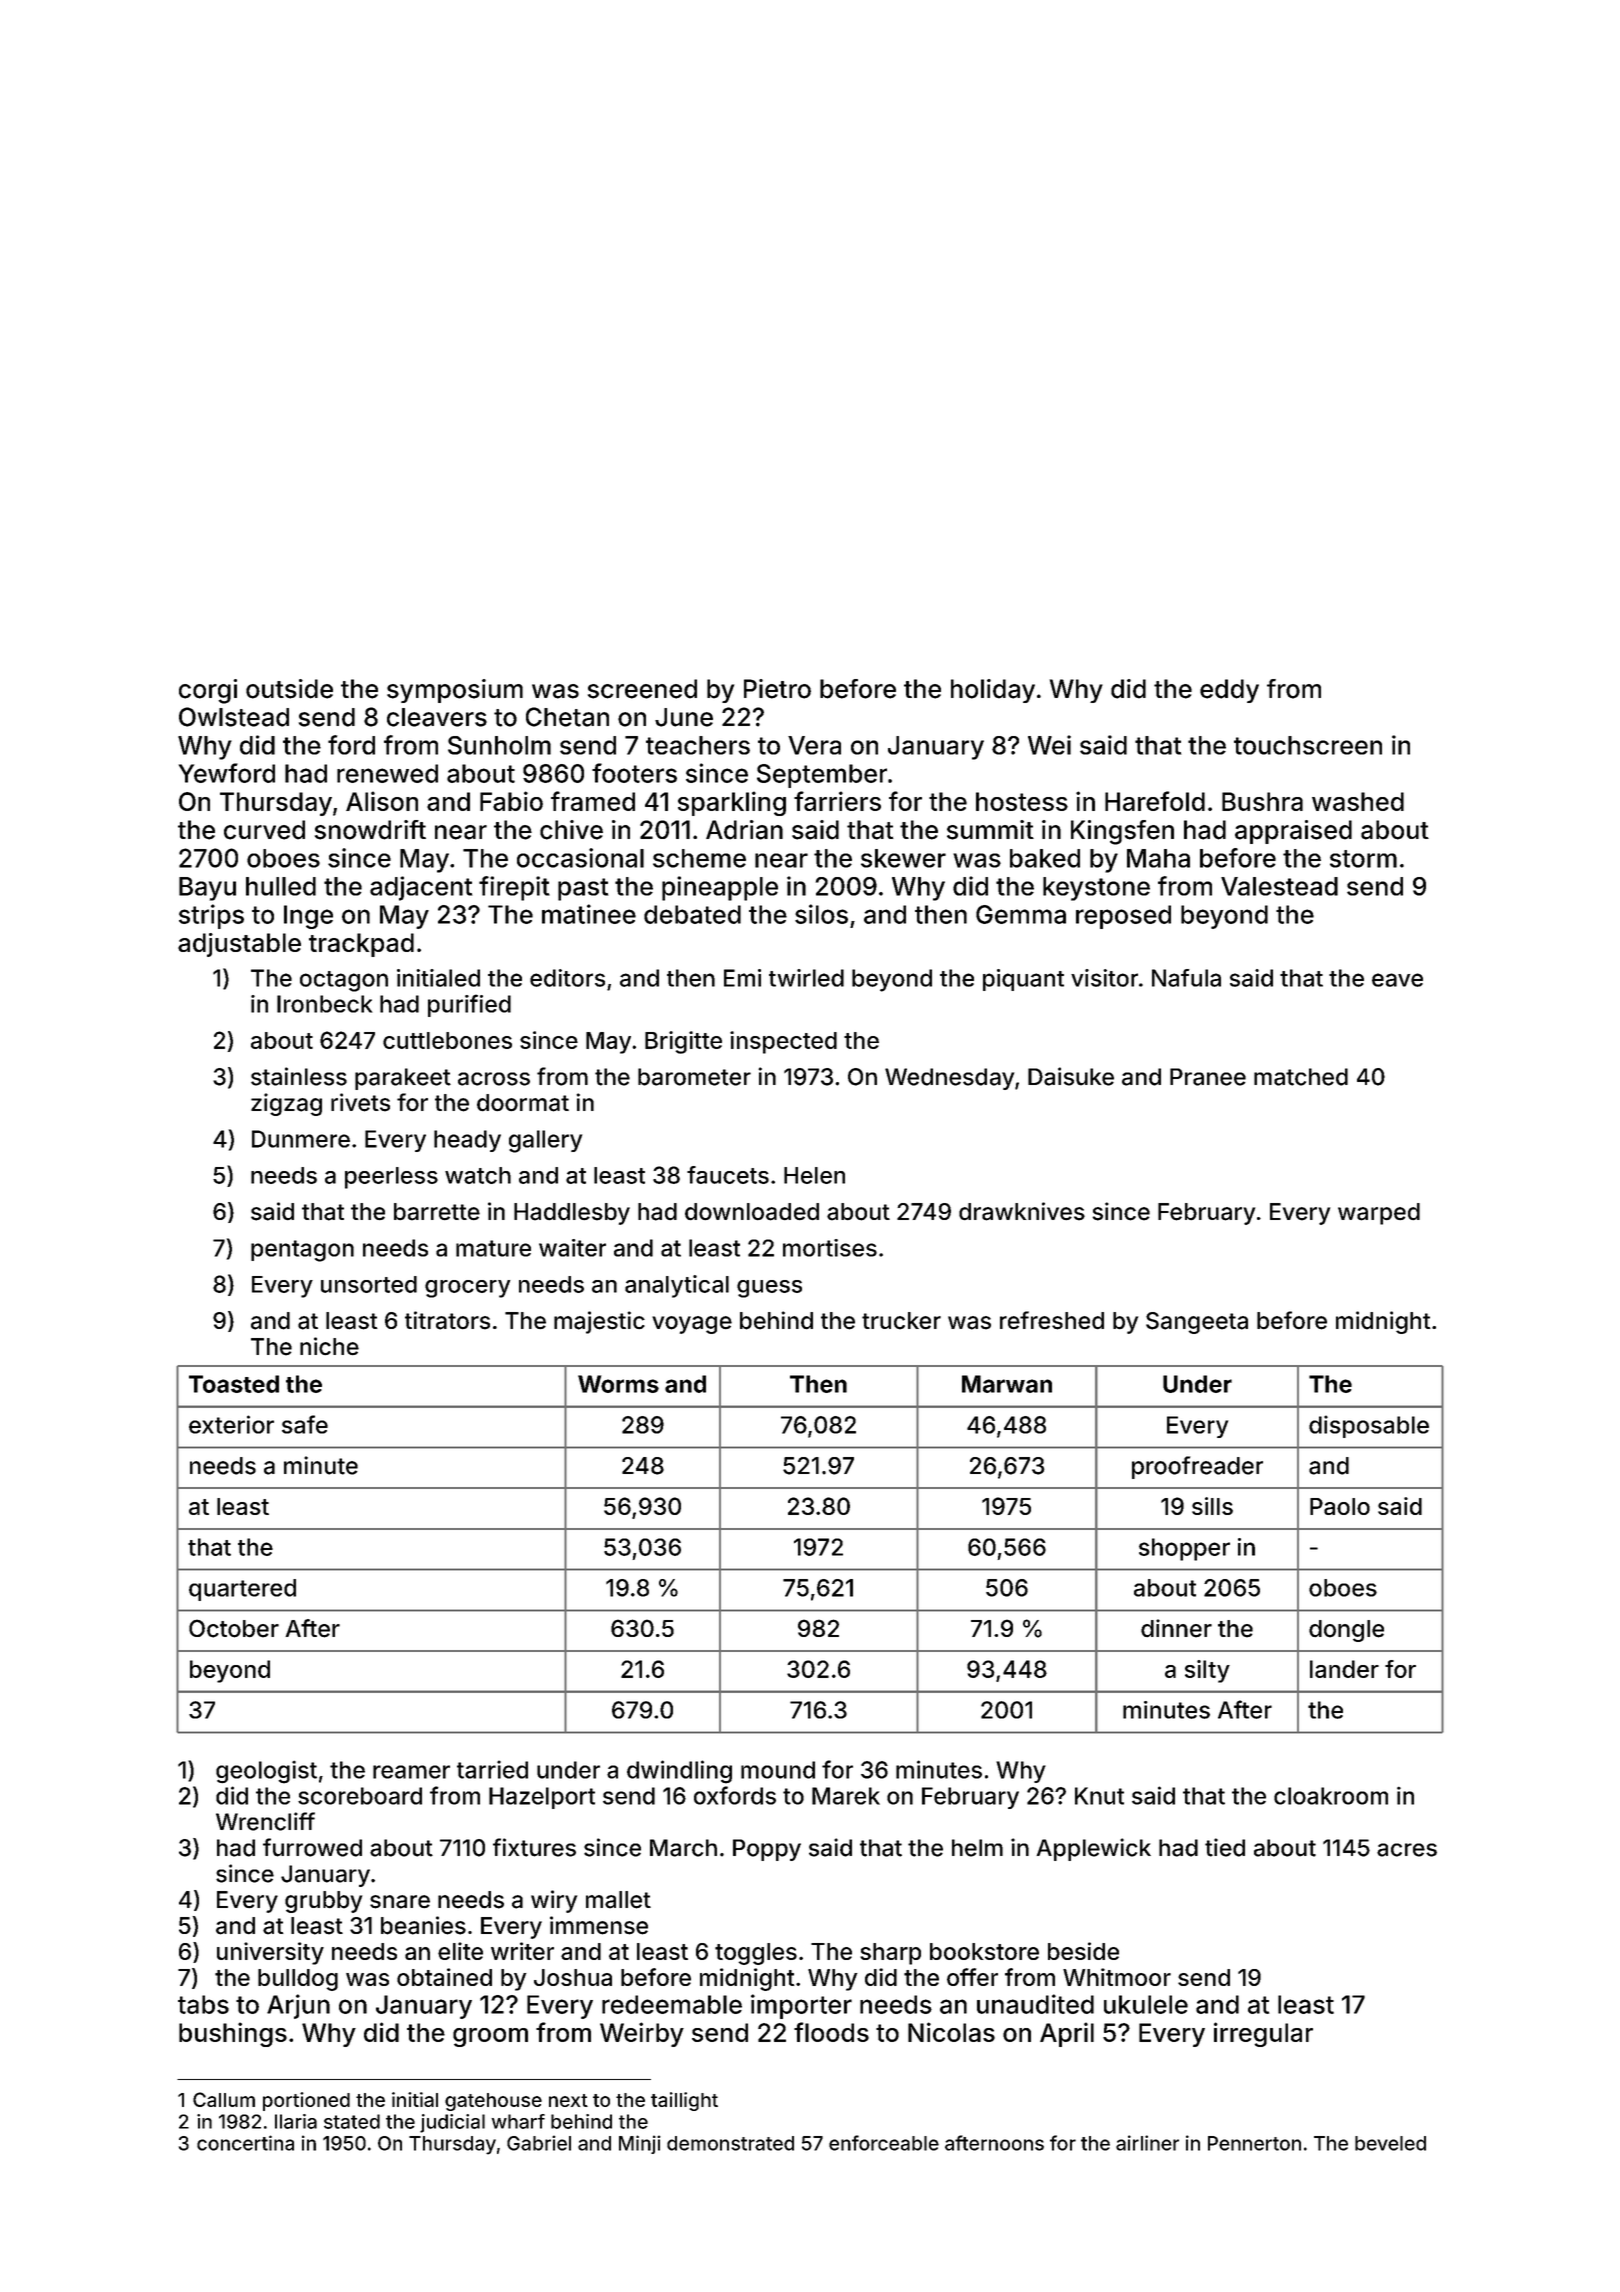  I want to click on floods, so click(831, 2032).
